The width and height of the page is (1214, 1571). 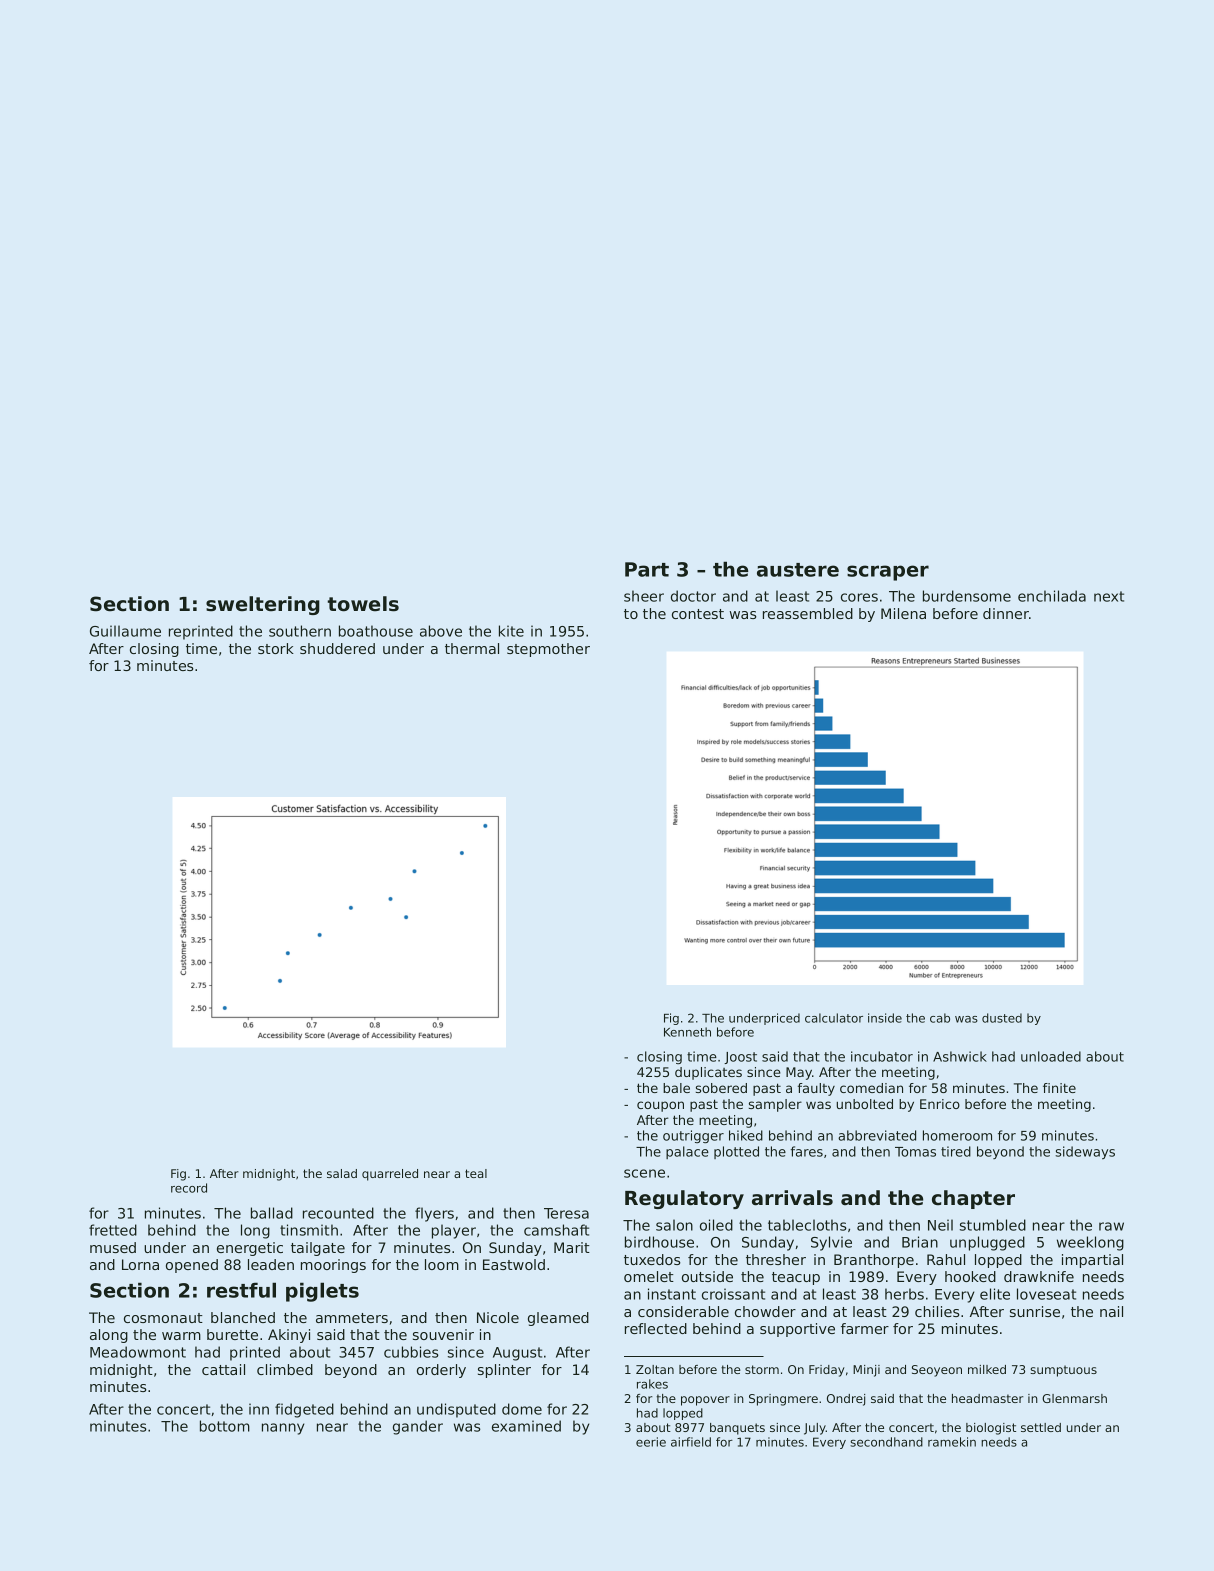 What do you see at coordinates (125, 631) in the page?
I see `Guillaume` at bounding box center [125, 631].
